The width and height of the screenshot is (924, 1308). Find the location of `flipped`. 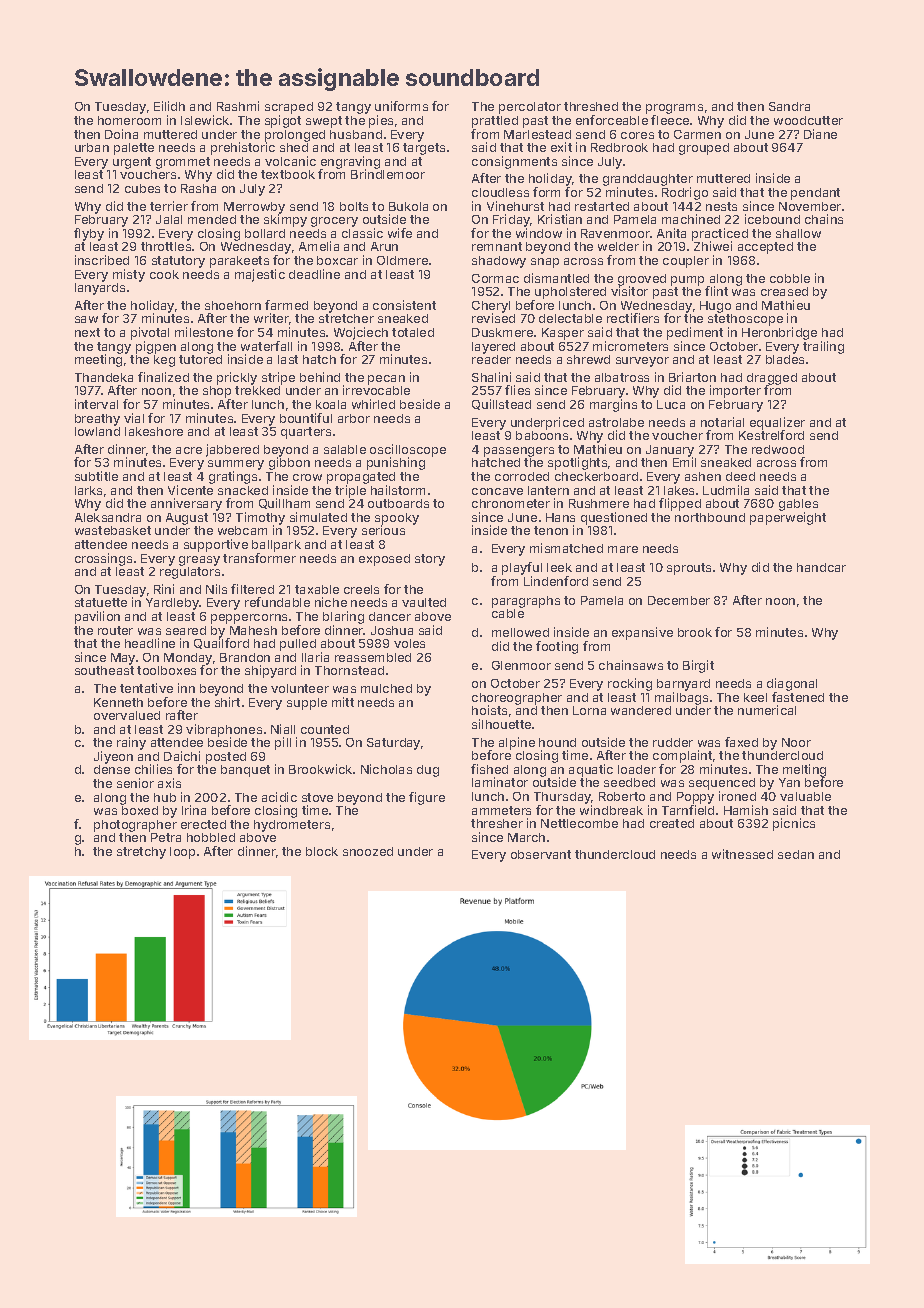

flipped is located at coordinates (680, 504).
